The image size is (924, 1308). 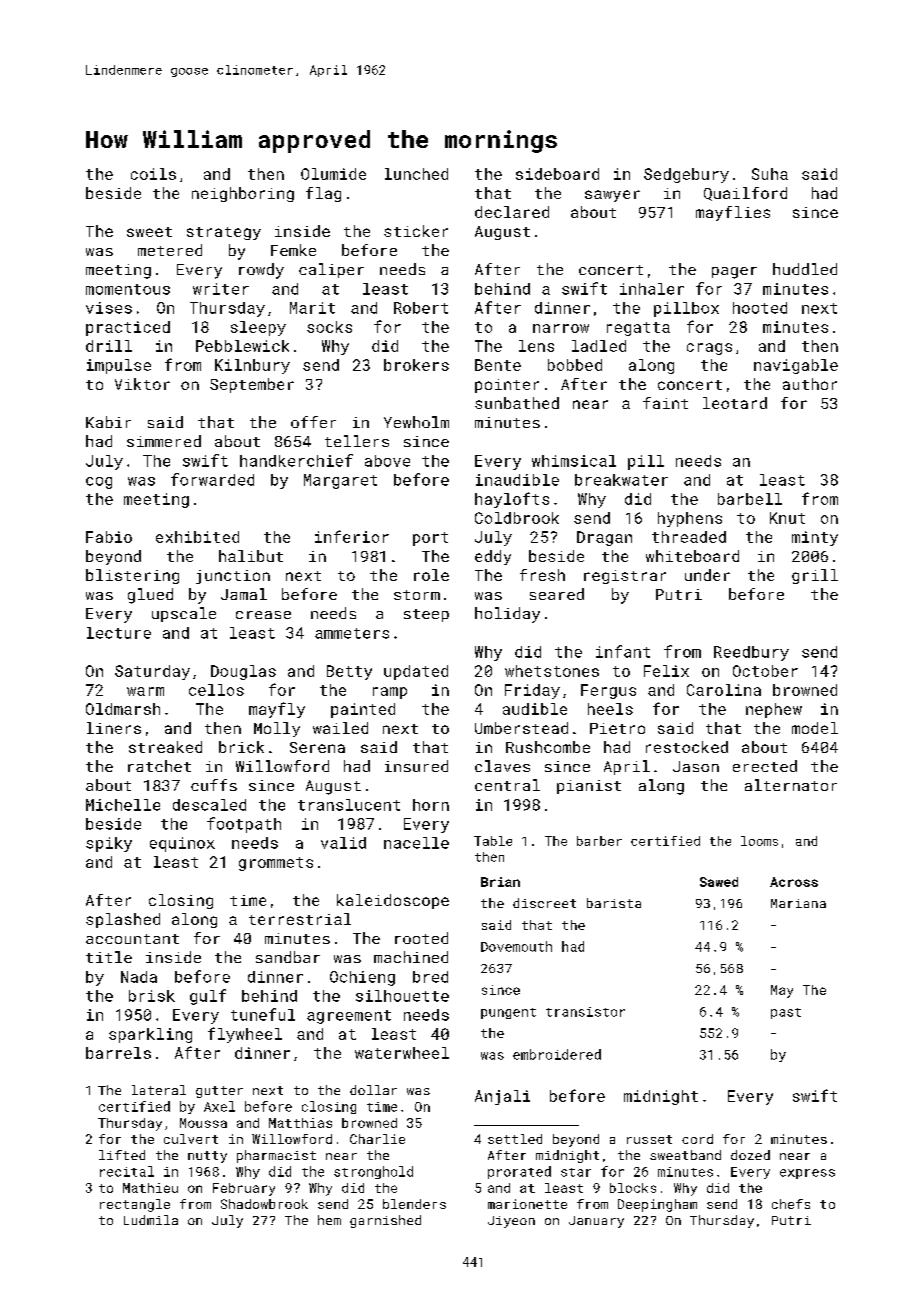 I want to click on Oldmarsh, so click(x=123, y=709).
